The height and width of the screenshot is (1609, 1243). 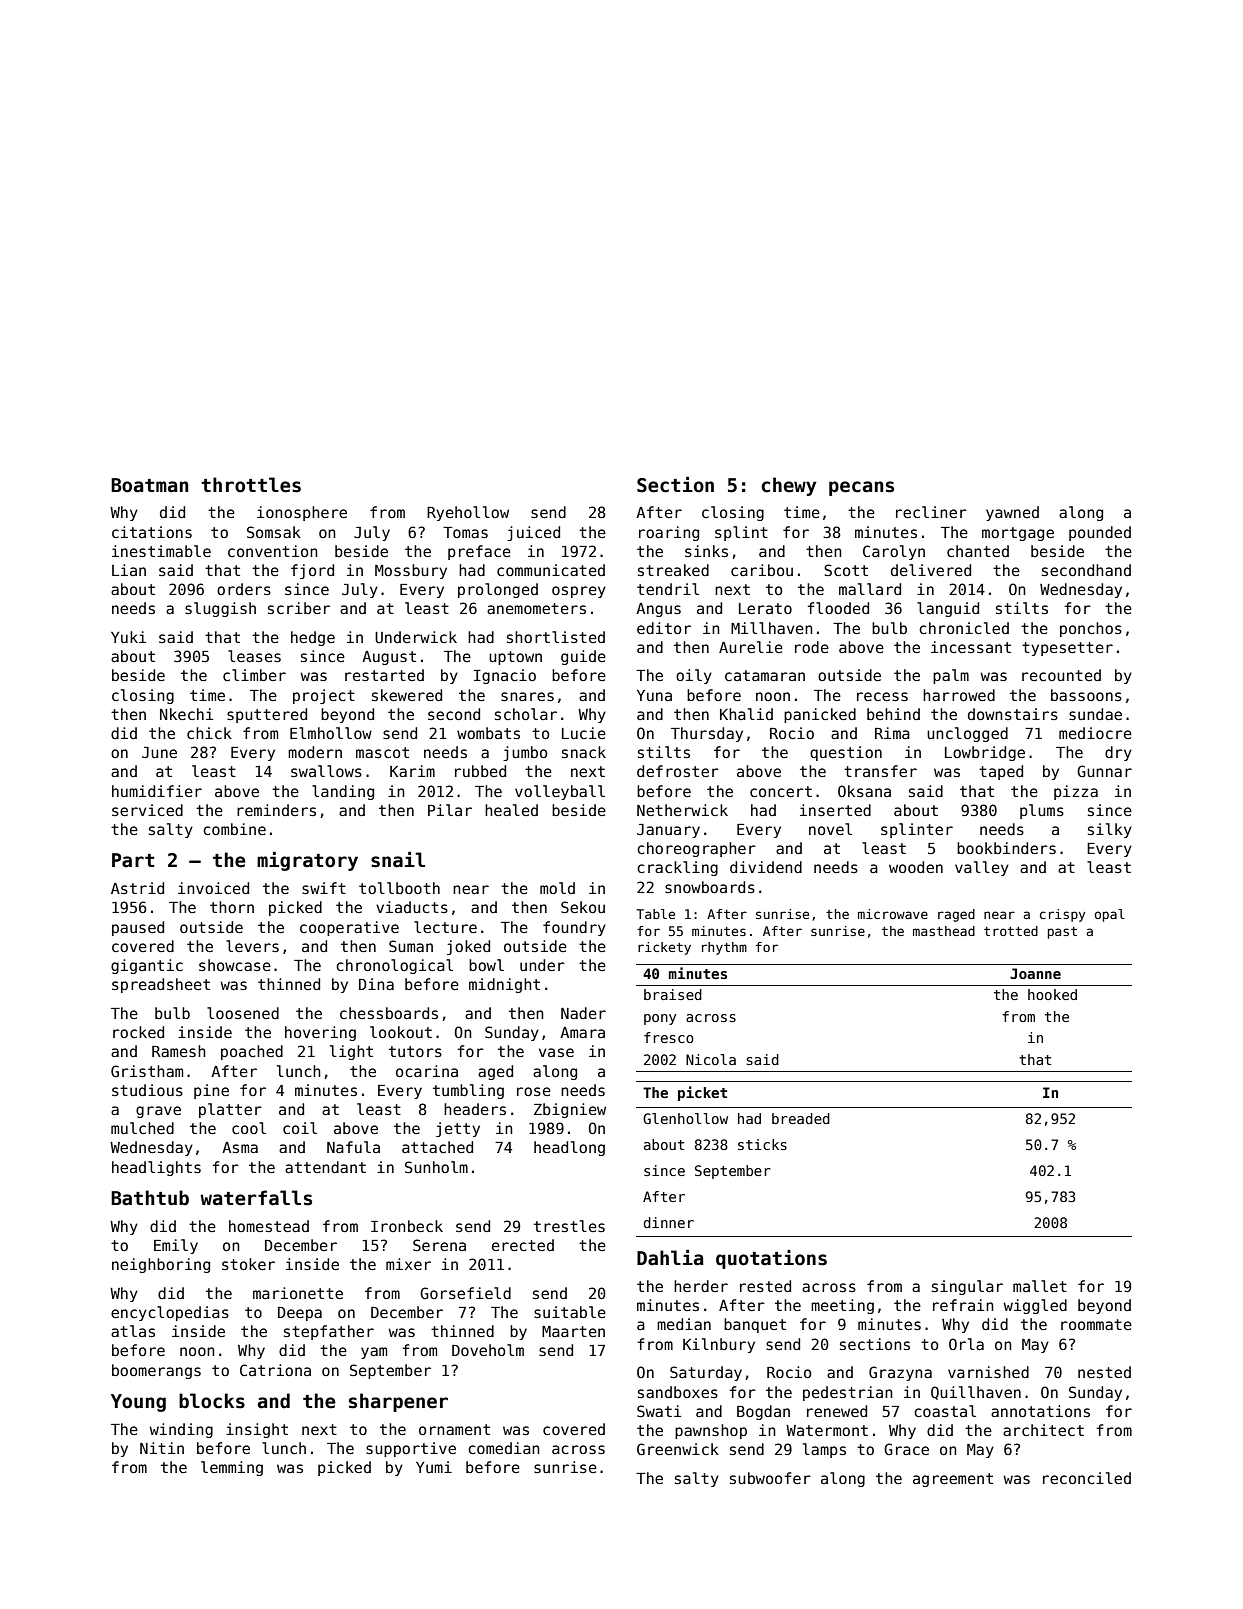 What do you see at coordinates (251, 485) in the screenshot?
I see `throttles` at bounding box center [251, 485].
